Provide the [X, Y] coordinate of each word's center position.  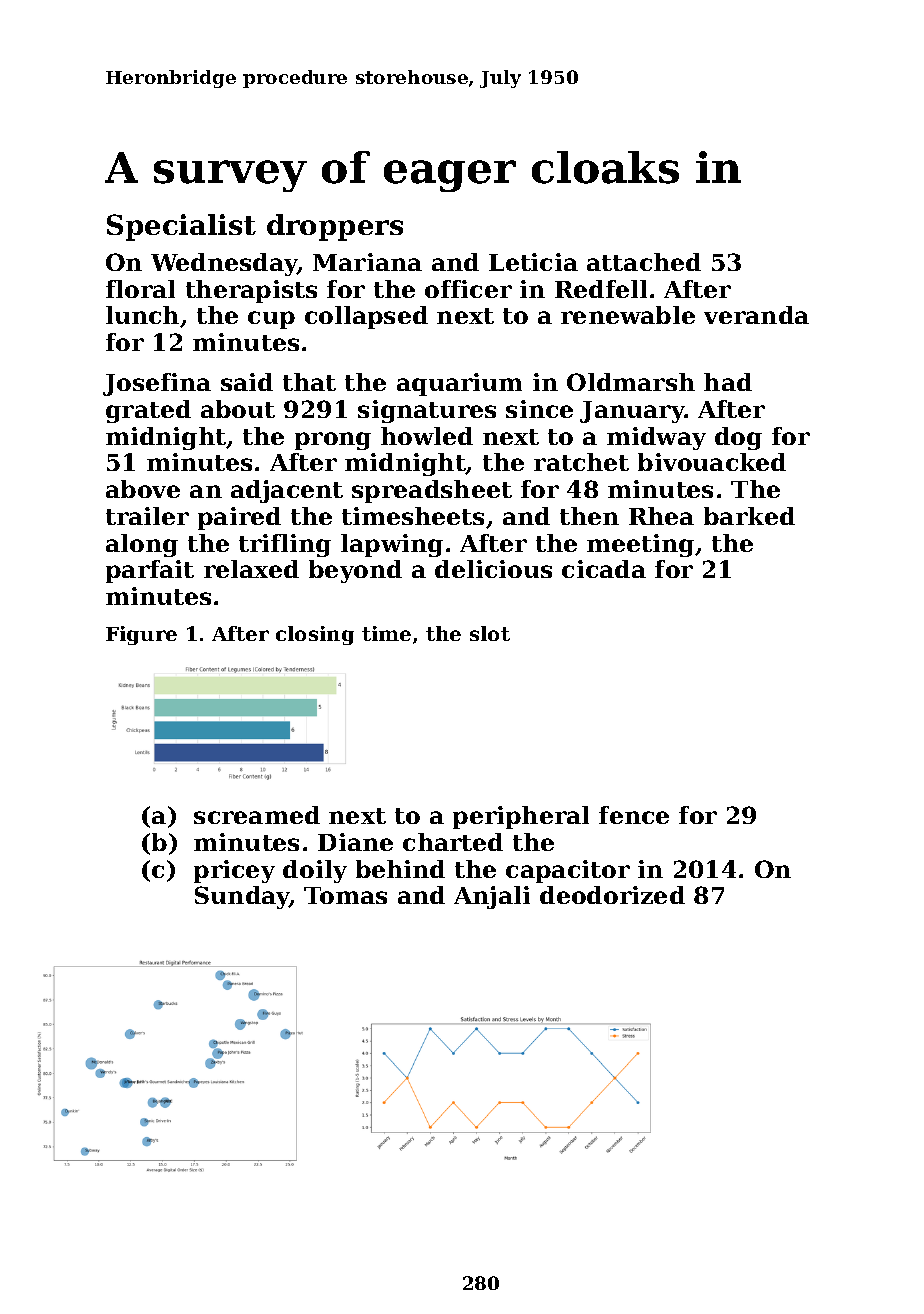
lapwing [392, 545]
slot [490, 633]
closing [315, 635]
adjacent [287, 491]
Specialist [181, 227]
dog [738, 438]
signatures [427, 411]
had [728, 382]
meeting [640, 545]
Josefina [157, 384]
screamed [257, 815]
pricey [234, 871]
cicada [604, 569]
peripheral [521, 817]
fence [634, 815]
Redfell [601, 289]
